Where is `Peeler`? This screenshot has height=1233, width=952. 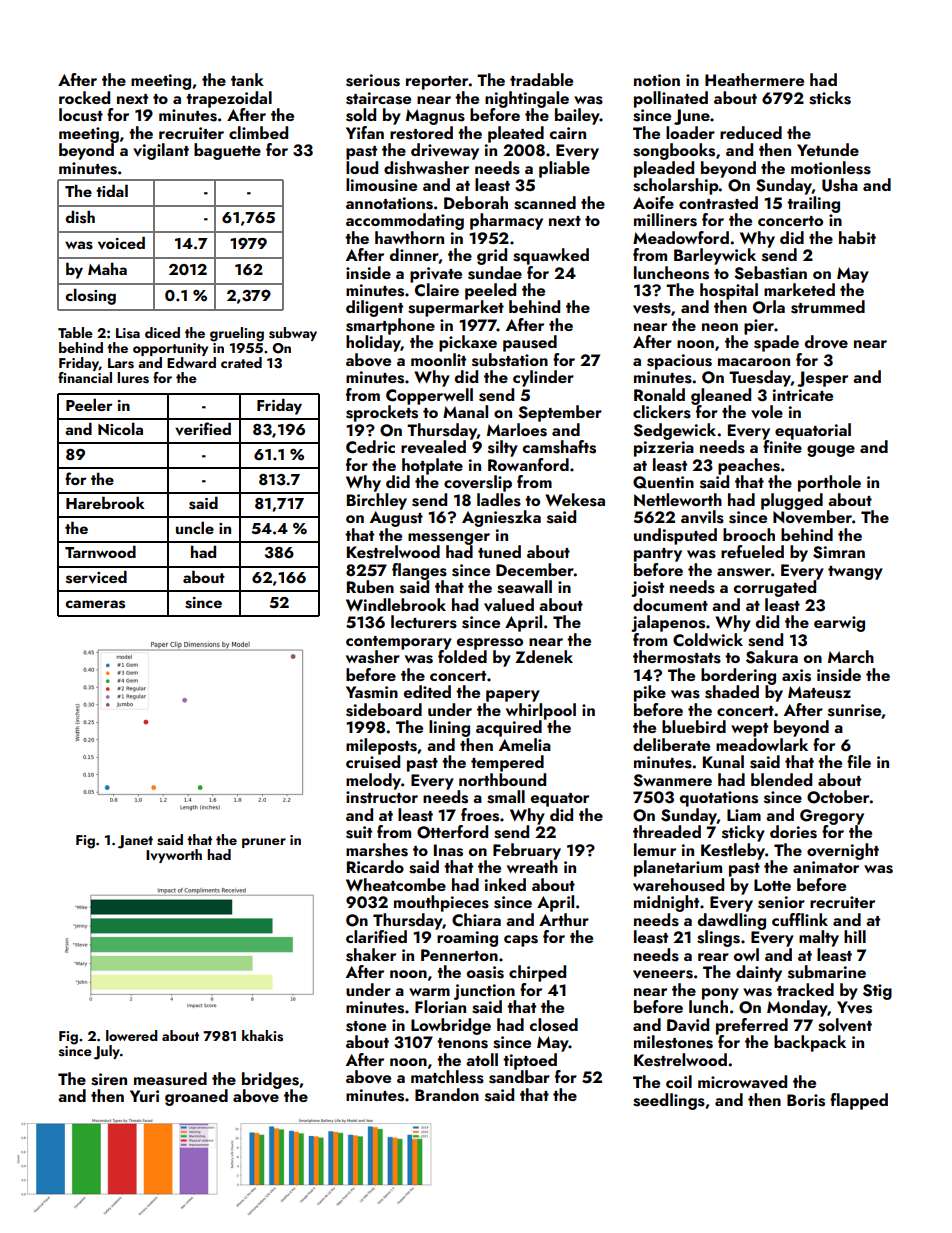
Peeler is located at coordinates (89, 404).
